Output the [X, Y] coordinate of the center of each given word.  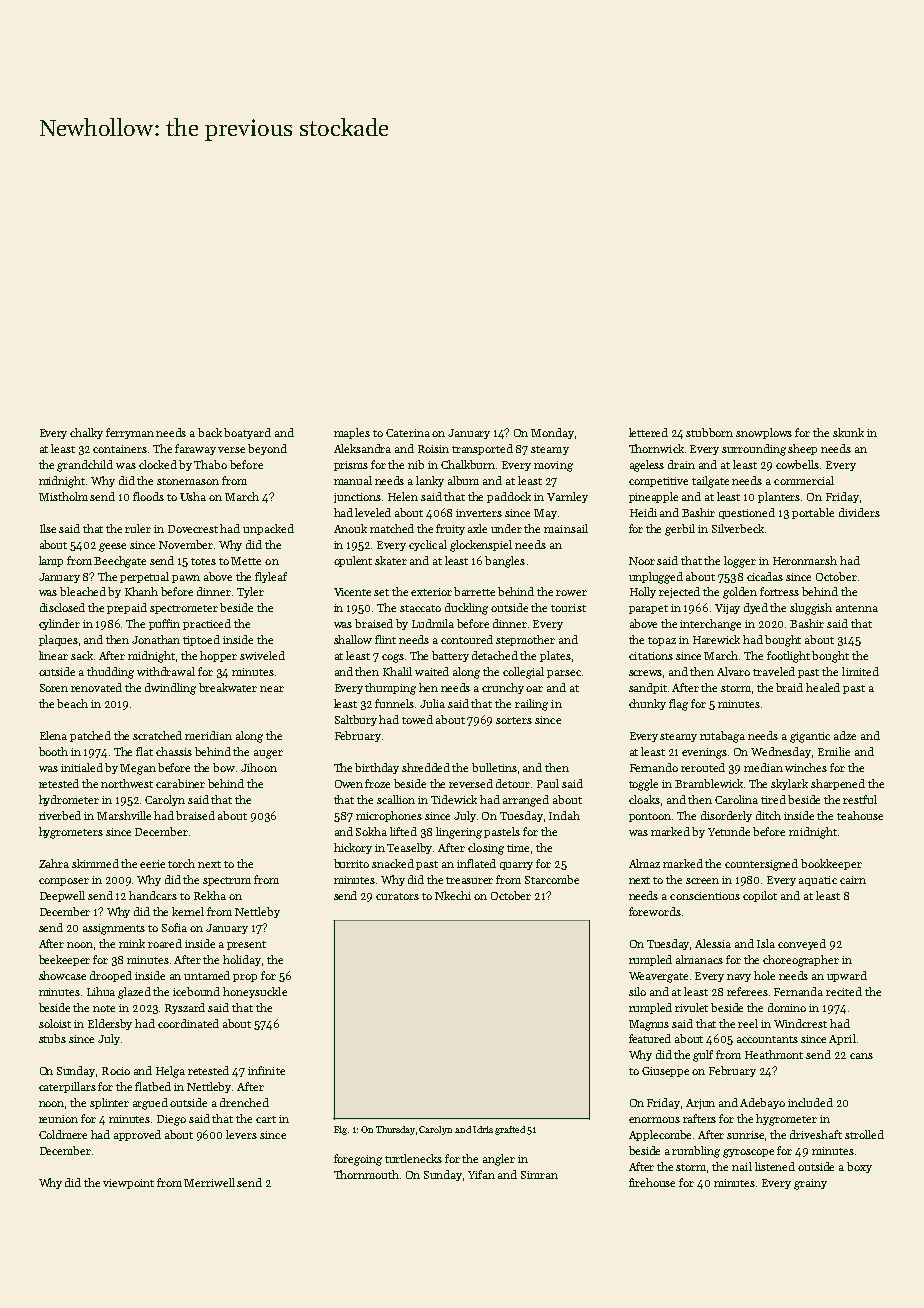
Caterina [408, 433]
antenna [857, 608]
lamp [51, 561]
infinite [266, 1070]
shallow [353, 639]
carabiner [180, 783]
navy [739, 978]
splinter [109, 1103]
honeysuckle [255, 992]
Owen [349, 784]
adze [845, 735]
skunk [848, 432]
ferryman [130, 433]
